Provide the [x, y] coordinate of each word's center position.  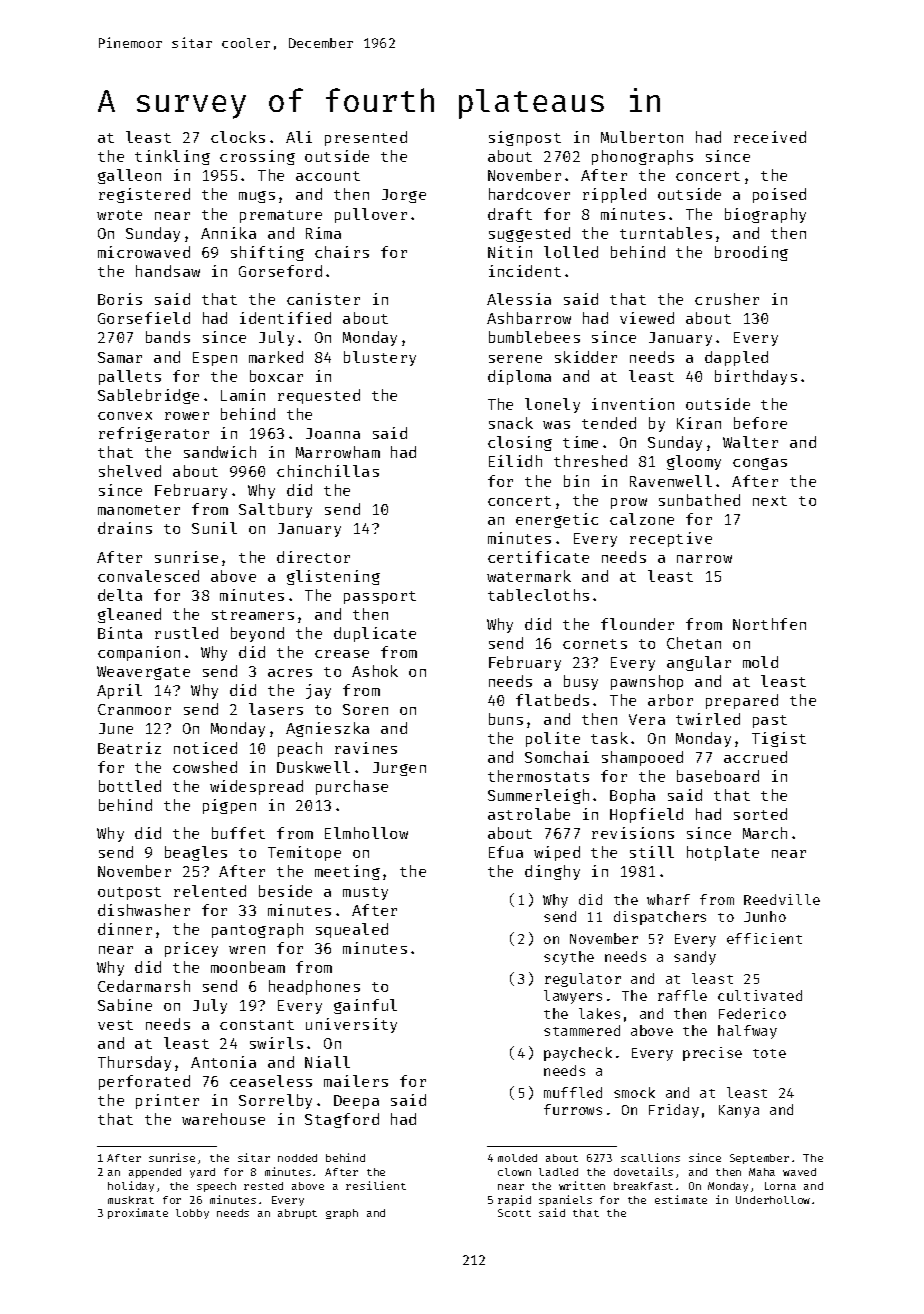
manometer [139, 510]
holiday [131, 1186]
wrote [119, 215]
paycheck [578, 1054]
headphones [314, 987]
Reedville [782, 899]
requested [319, 396]
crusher [727, 299]
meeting [347, 872]
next [770, 501]
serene [515, 359]
